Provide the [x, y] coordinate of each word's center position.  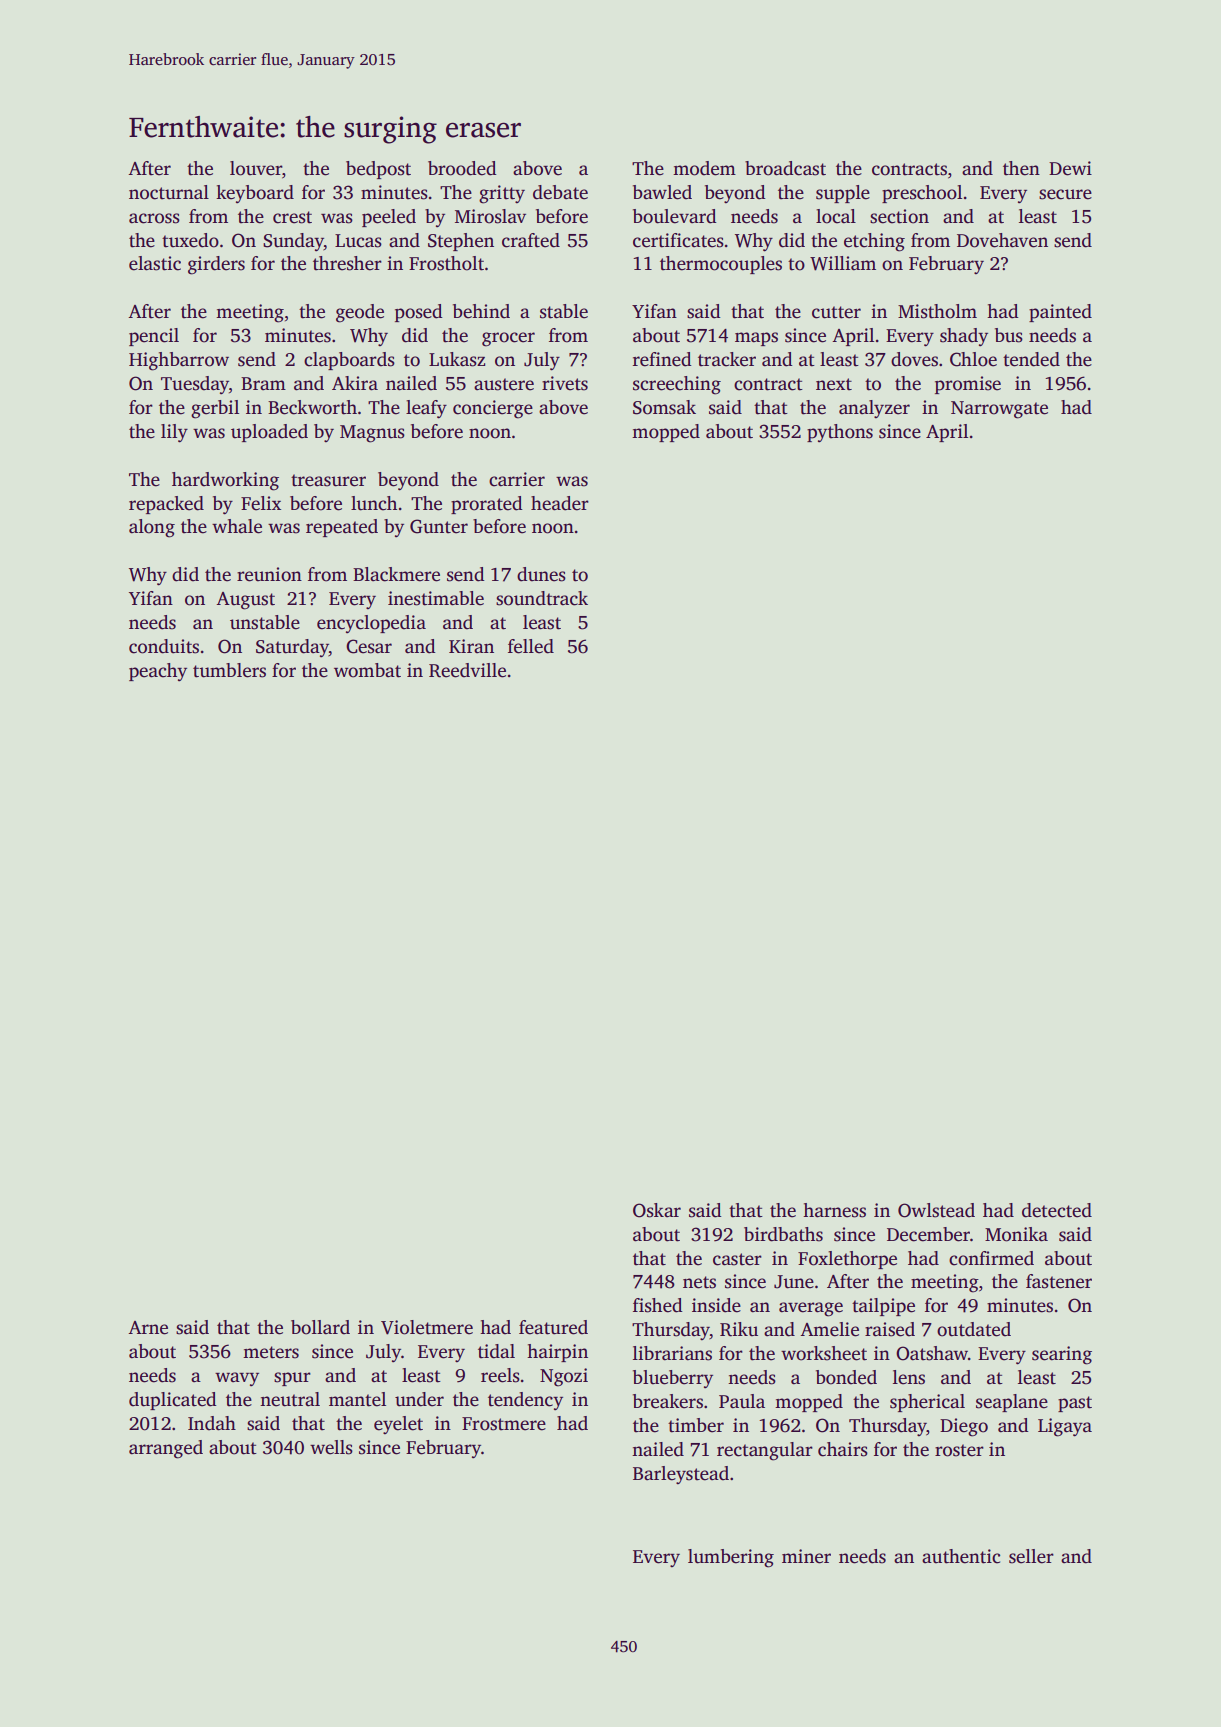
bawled [662, 192]
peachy [158, 672]
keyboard [255, 194]
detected [1057, 1210]
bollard [320, 1327]
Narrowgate [999, 410]
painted [1060, 313]
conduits [164, 646]
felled [531, 646]
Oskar [657, 1210]
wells [331, 1447]
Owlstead [936, 1210]
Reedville [467, 670]
